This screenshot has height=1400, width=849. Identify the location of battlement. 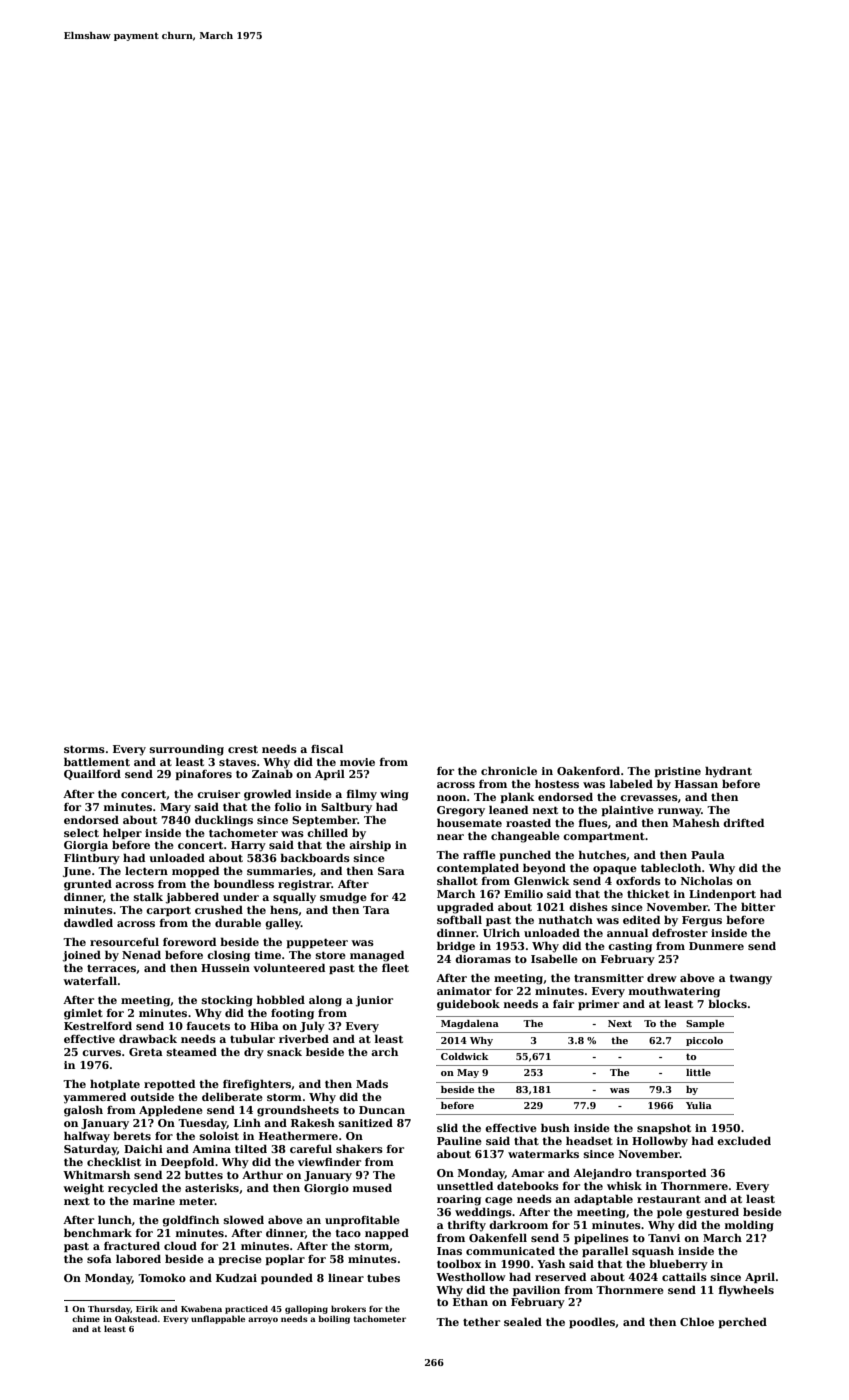
(97, 761).
